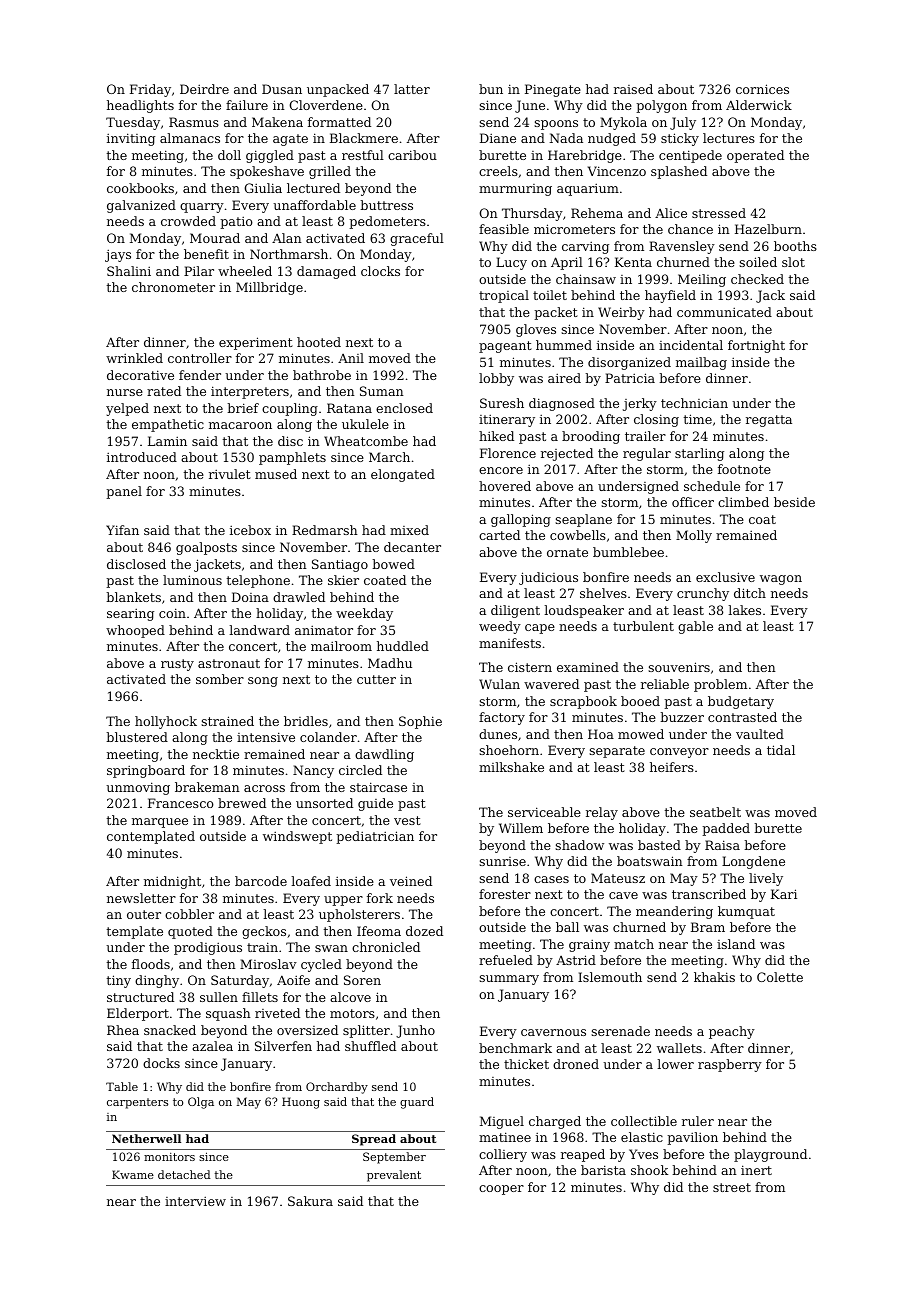  What do you see at coordinates (192, 580) in the page?
I see `luminous` at bounding box center [192, 580].
